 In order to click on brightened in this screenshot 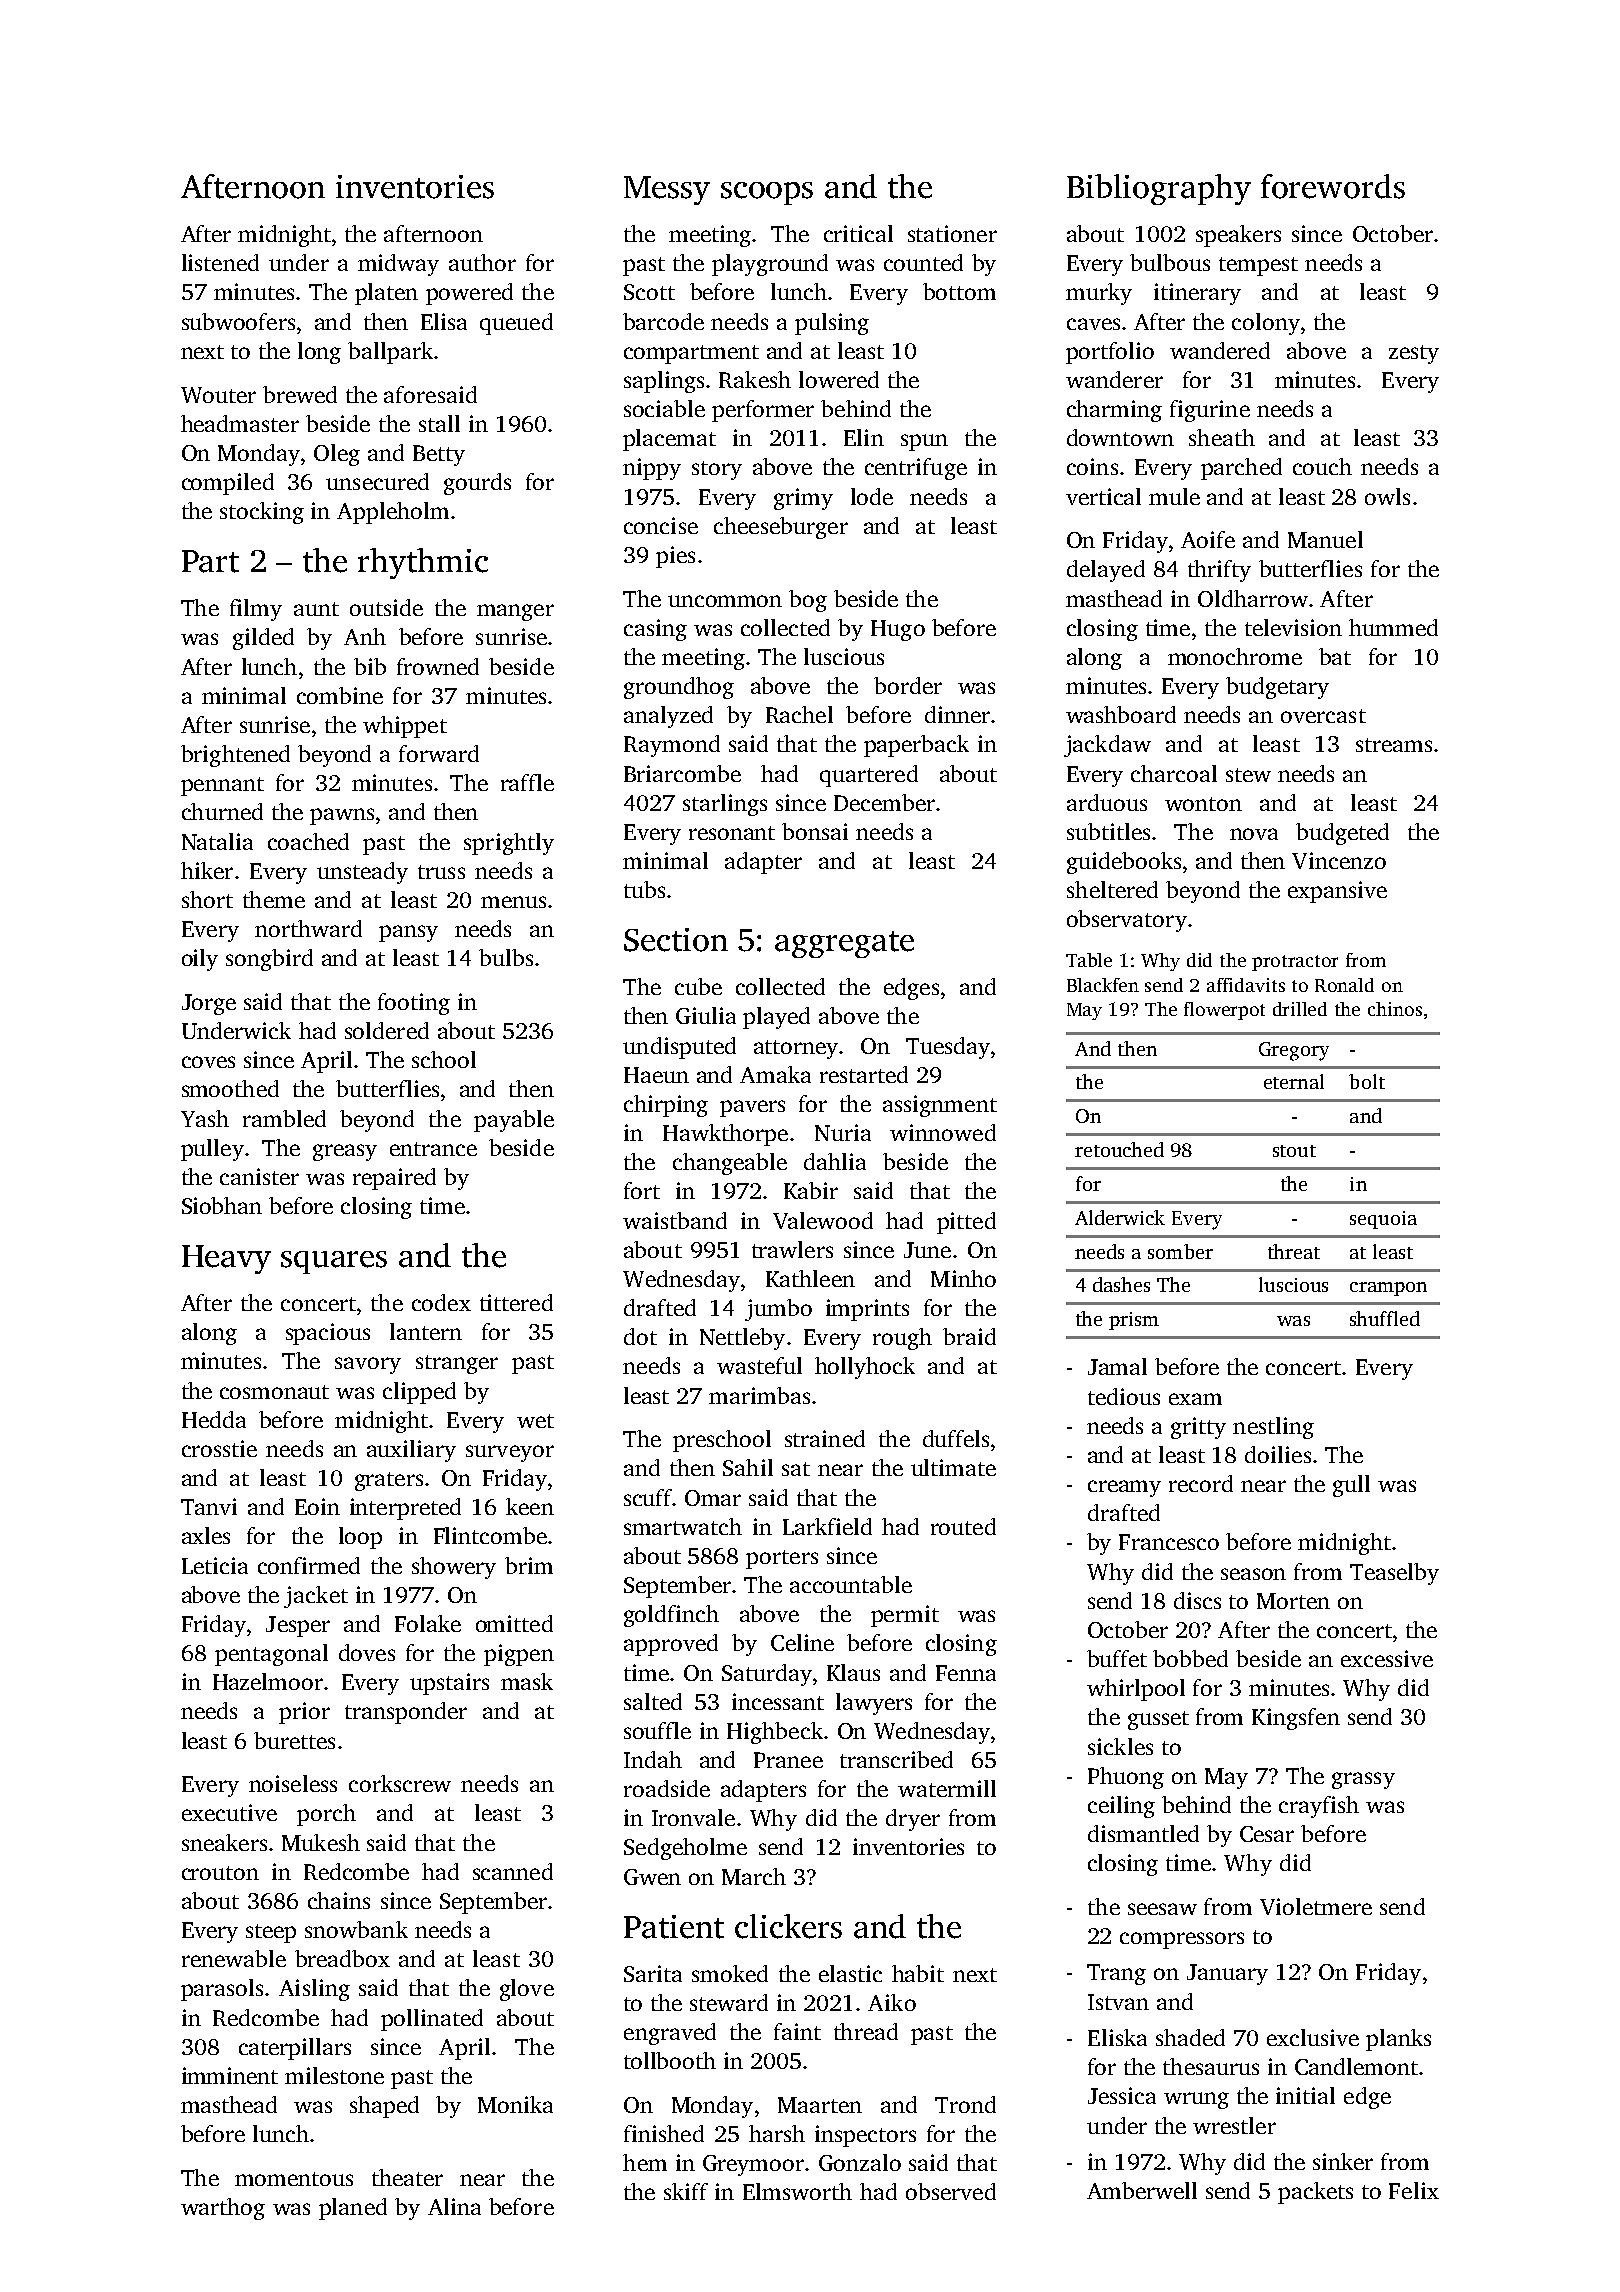, I will do `click(235, 756)`.
